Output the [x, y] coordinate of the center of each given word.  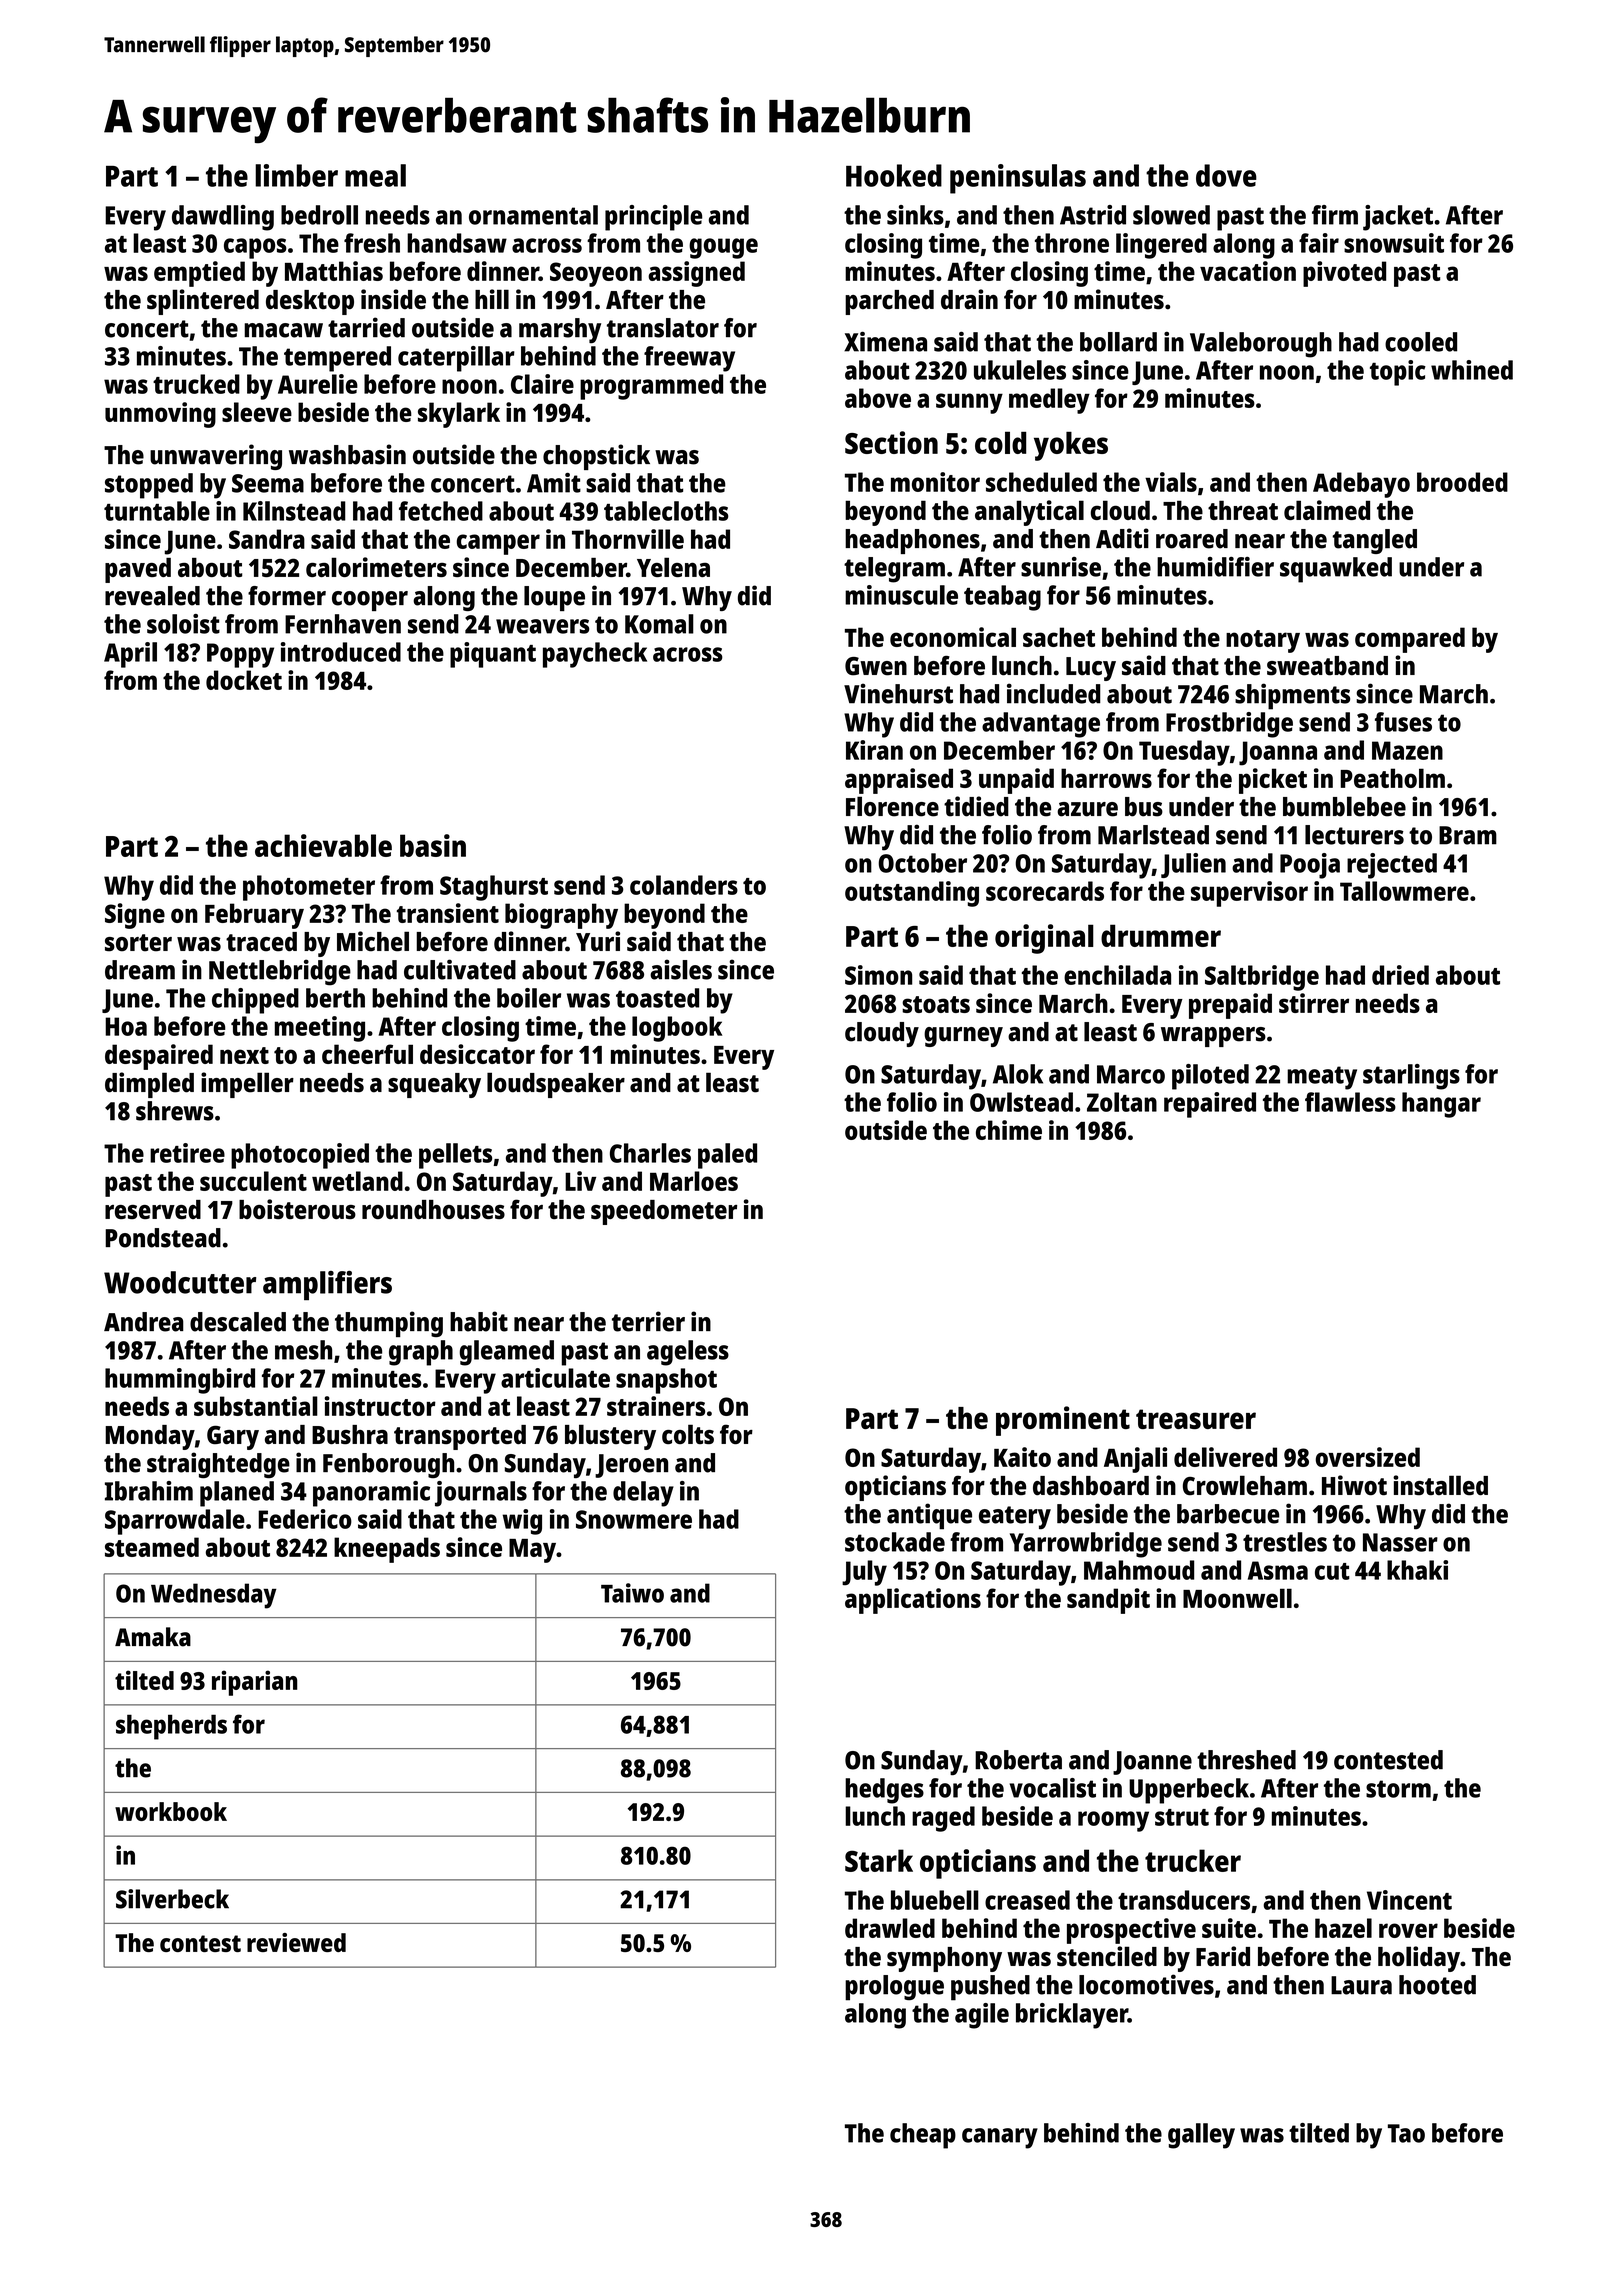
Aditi [1122, 538]
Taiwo [632, 1593]
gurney [963, 1037]
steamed [152, 1547]
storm [1398, 1789]
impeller [247, 1085]
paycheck [595, 655]
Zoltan [1122, 1102]
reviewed [296, 1942]
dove [1226, 175]
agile [982, 2016]
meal [375, 175]
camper [498, 544]
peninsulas [1018, 179]
